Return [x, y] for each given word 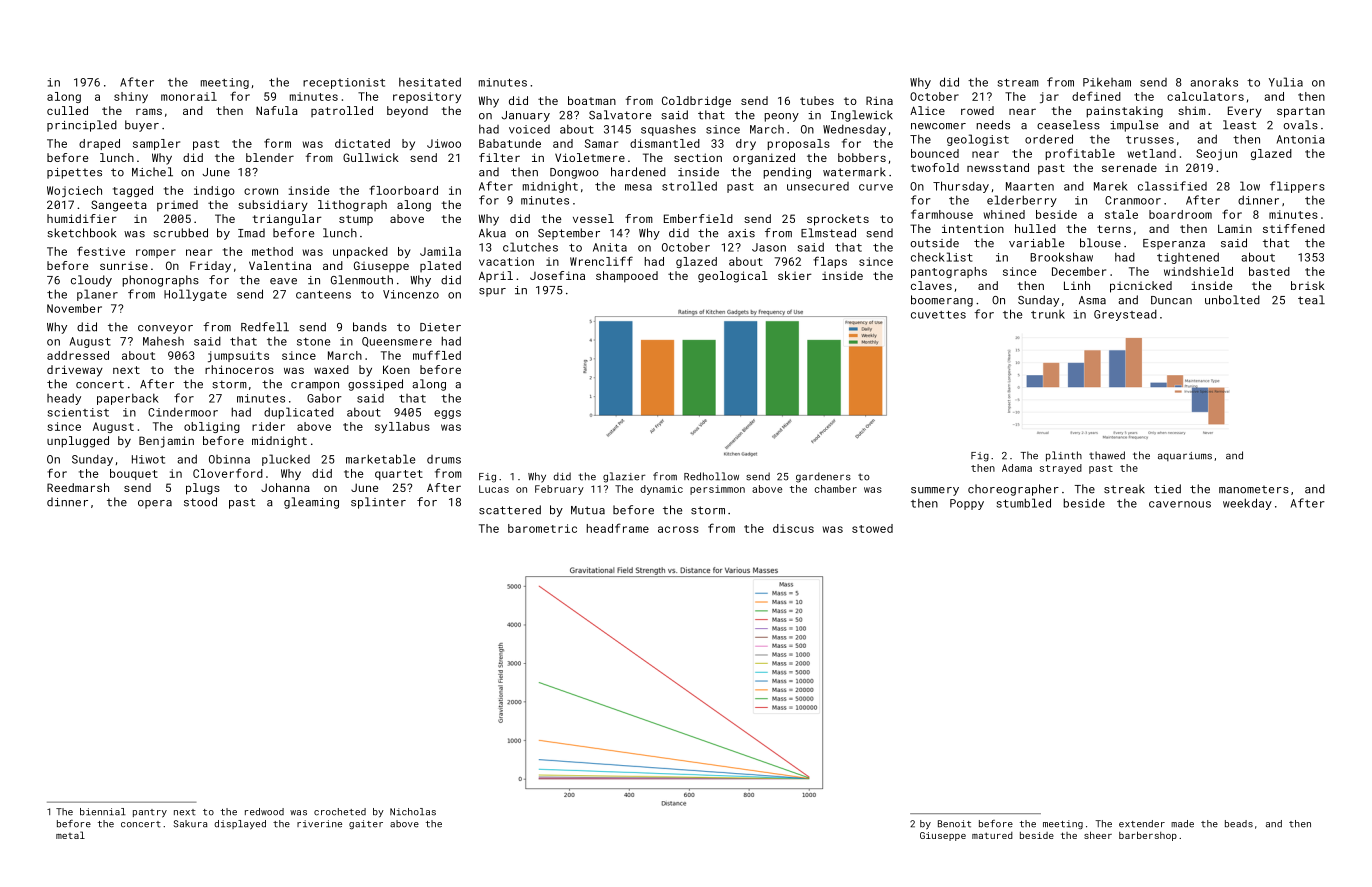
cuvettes [938, 315]
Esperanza [1174, 244]
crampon [315, 386]
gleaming [311, 503]
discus [793, 528]
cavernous [1180, 504]
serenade [1129, 167]
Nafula [277, 110]
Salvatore [620, 115]
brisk [1308, 285]
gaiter [366, 824]
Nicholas [413, 812]
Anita [610, 247]
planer [97, 295]
